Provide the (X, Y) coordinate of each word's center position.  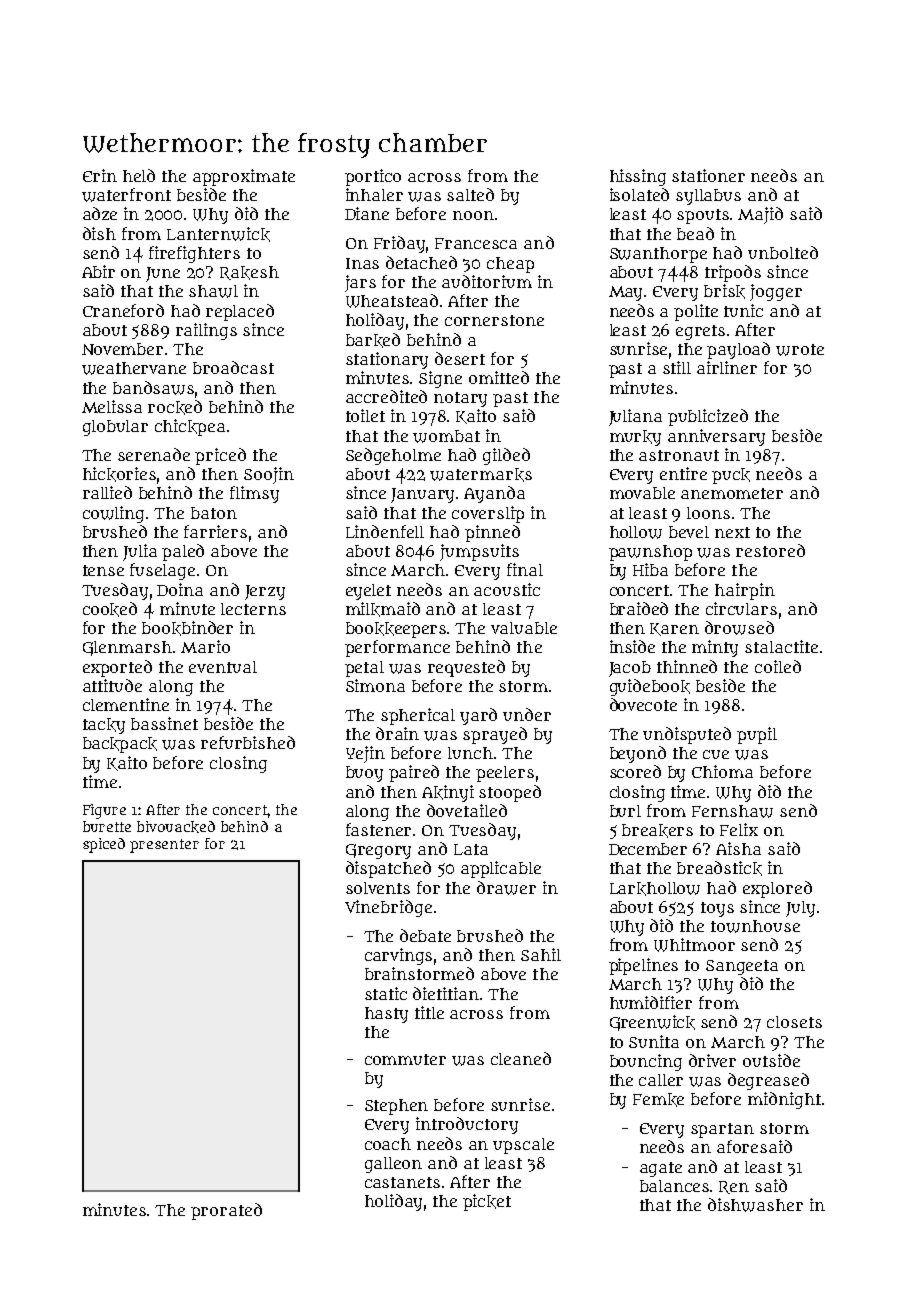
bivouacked (176, 827)
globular (115, 428)
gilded (506, 456)
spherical (418, 716)
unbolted (783, 252)
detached (421, 262)
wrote (800, 350)
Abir (98, 271)
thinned (687, 666)
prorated (226, 1211)
